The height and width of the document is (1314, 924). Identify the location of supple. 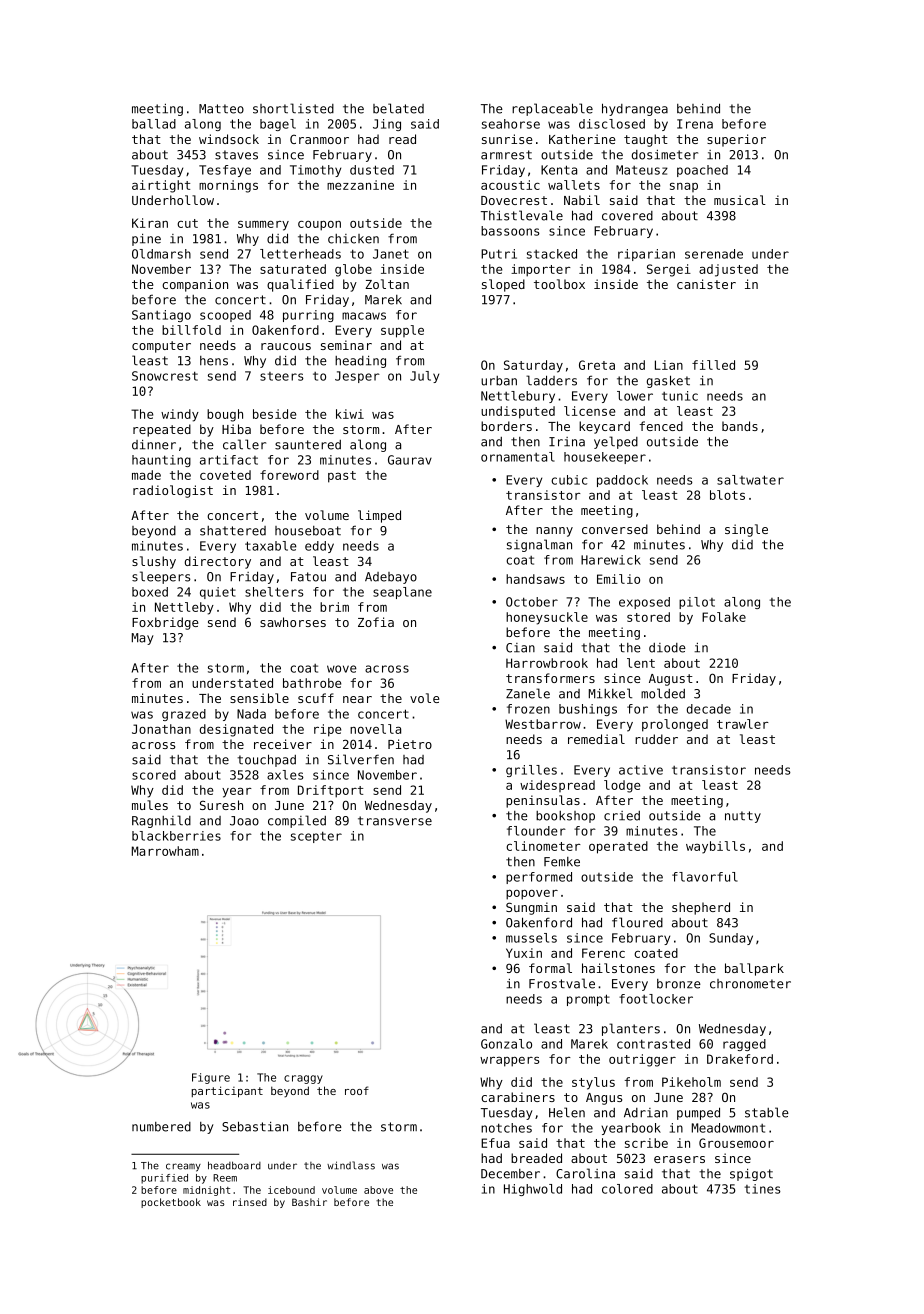
(402, 331).
